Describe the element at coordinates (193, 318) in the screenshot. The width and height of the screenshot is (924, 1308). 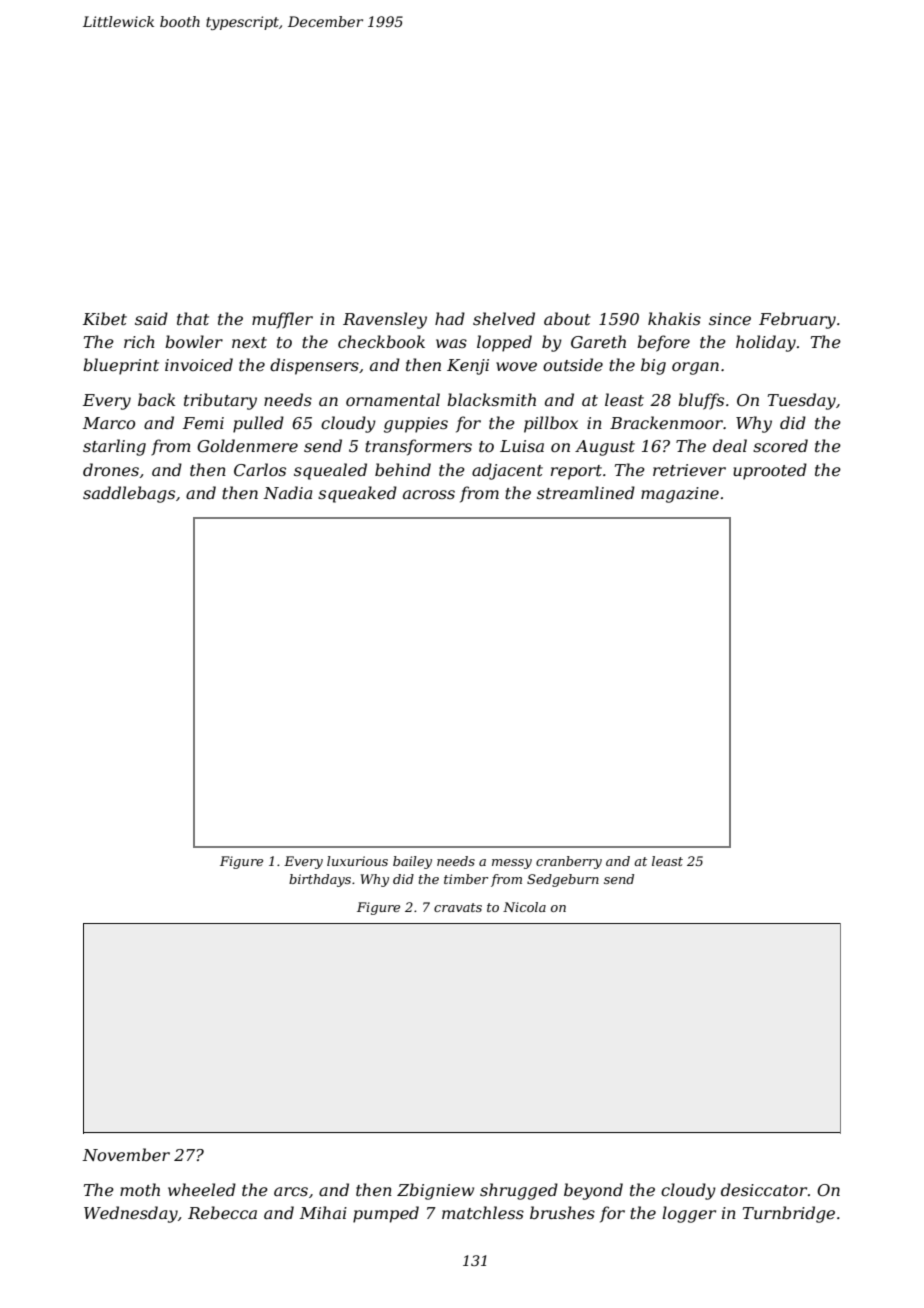
I see `that` at that location.
